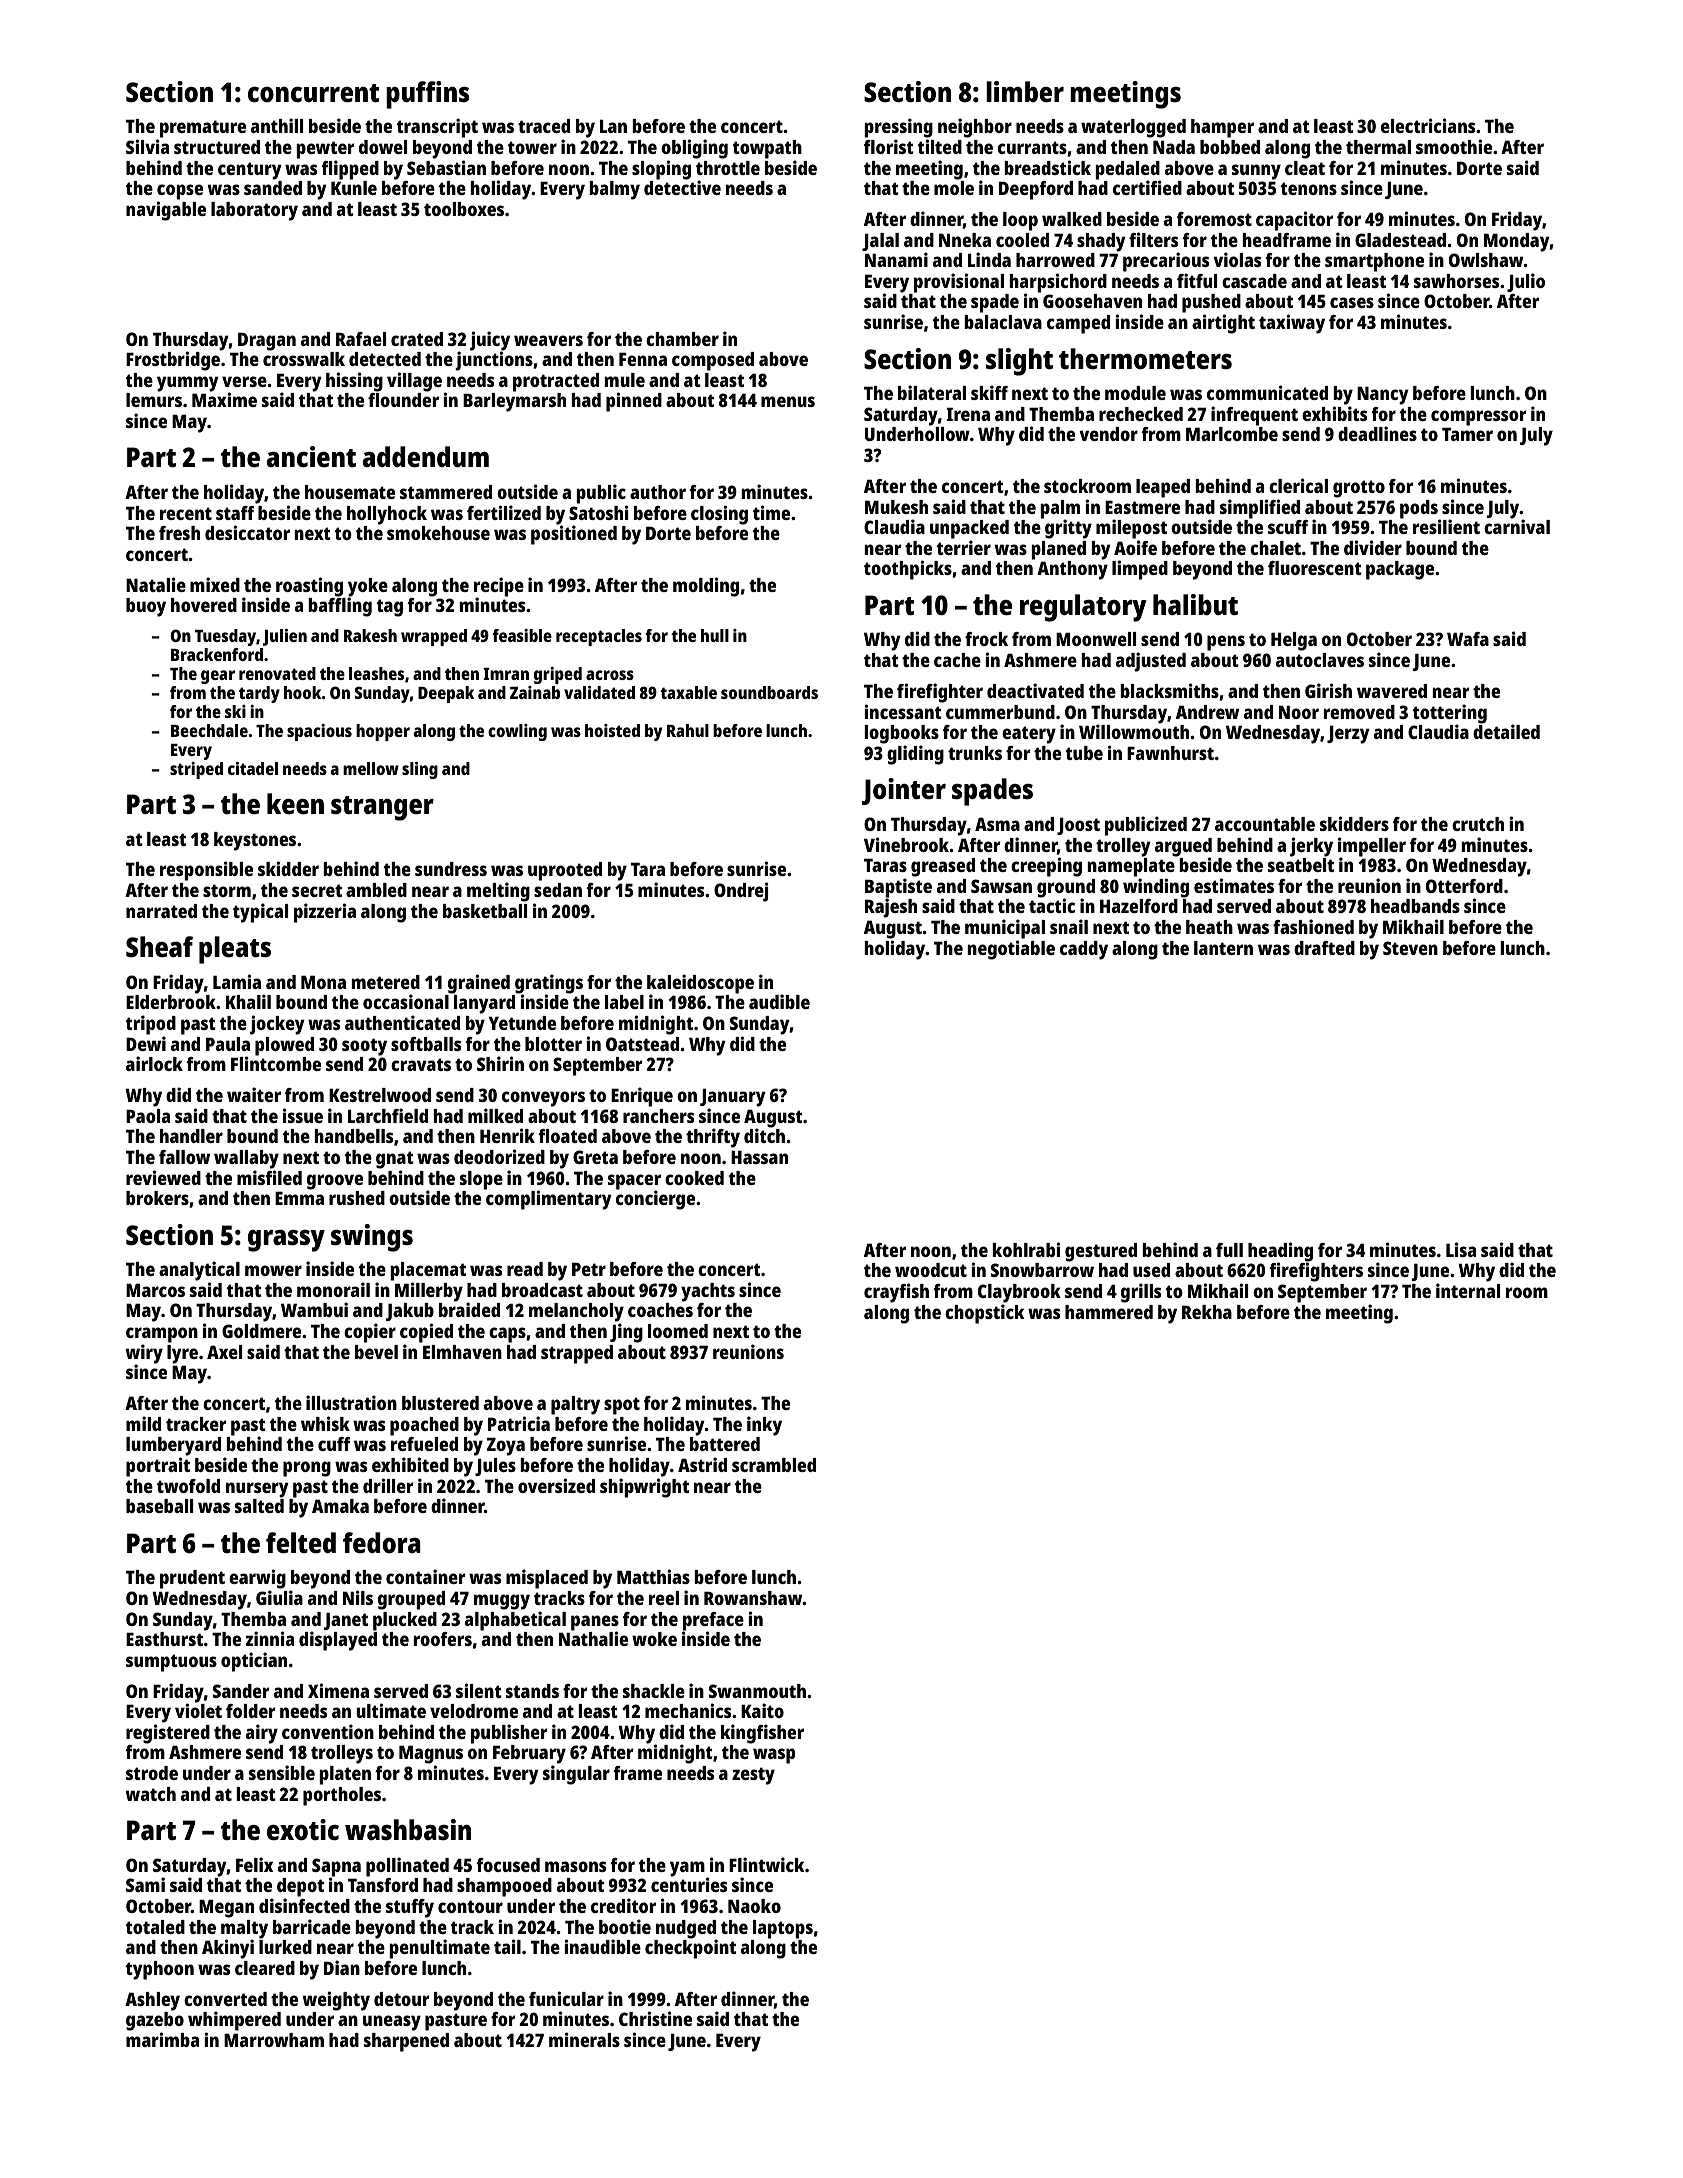  I want to click on balmy, so click(615, 190).
